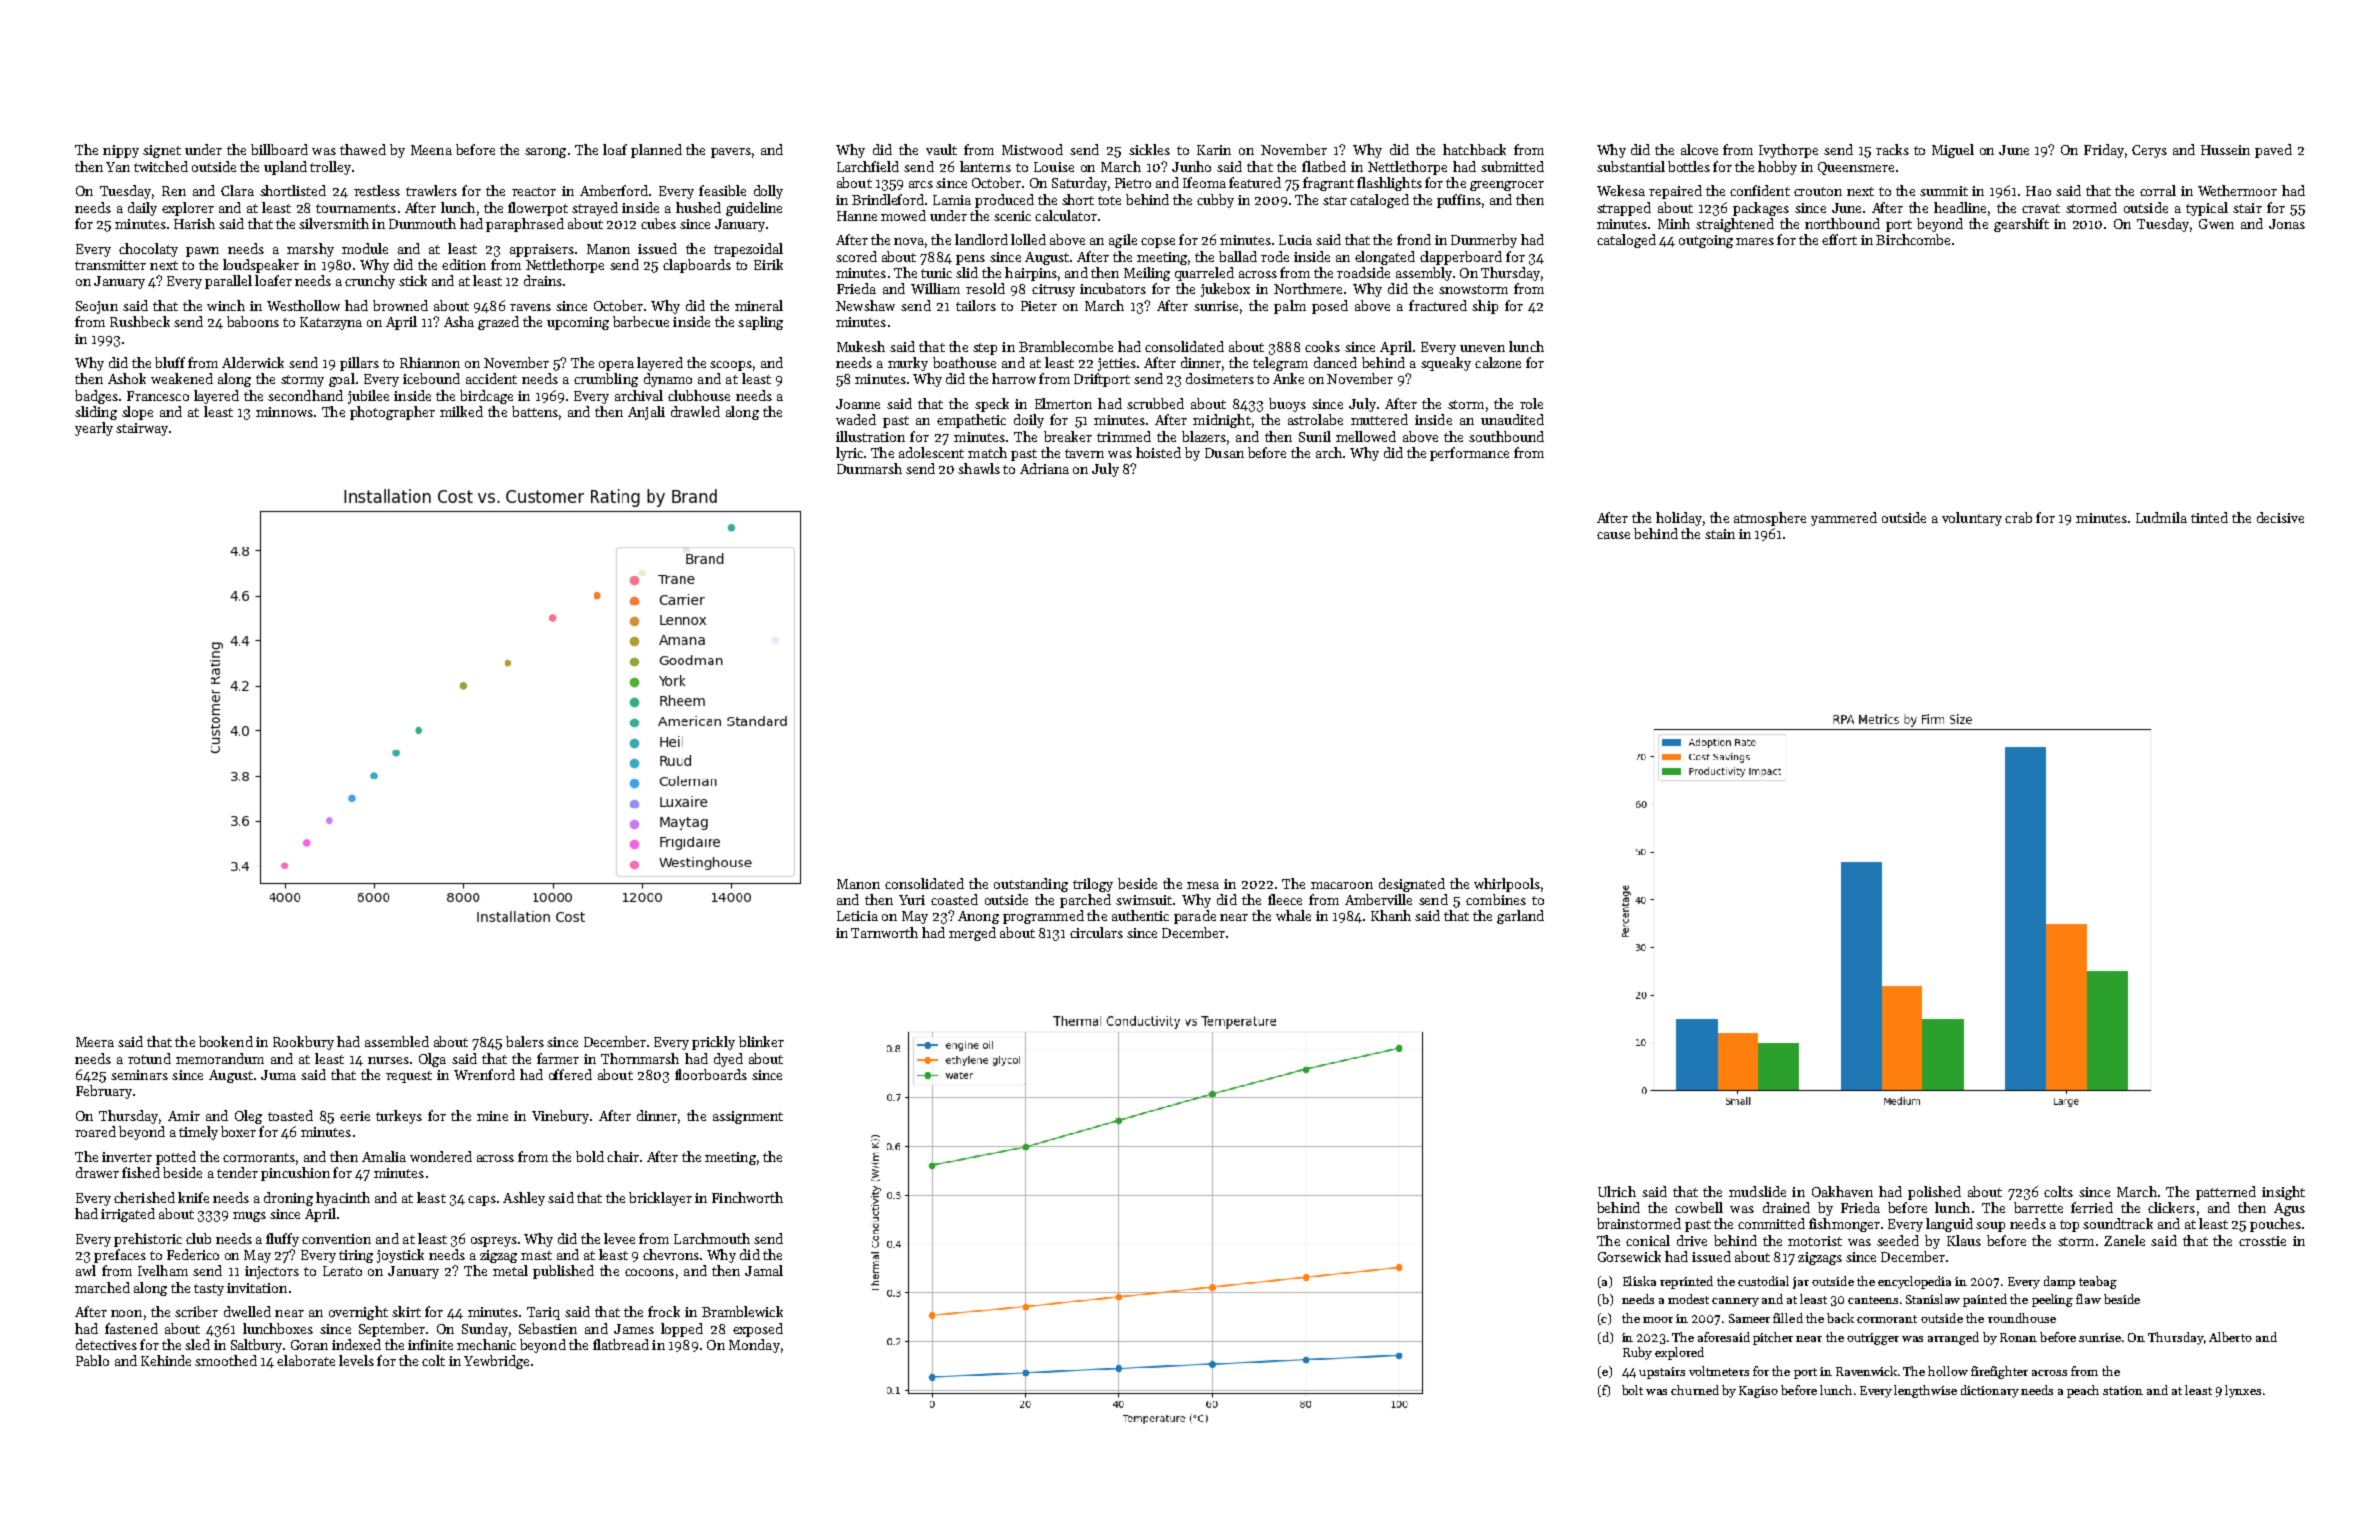 This page has width=2380, height=1540. Describe the element at coordinates (1972, 519) in the page. I see `voluntary` at that location.
